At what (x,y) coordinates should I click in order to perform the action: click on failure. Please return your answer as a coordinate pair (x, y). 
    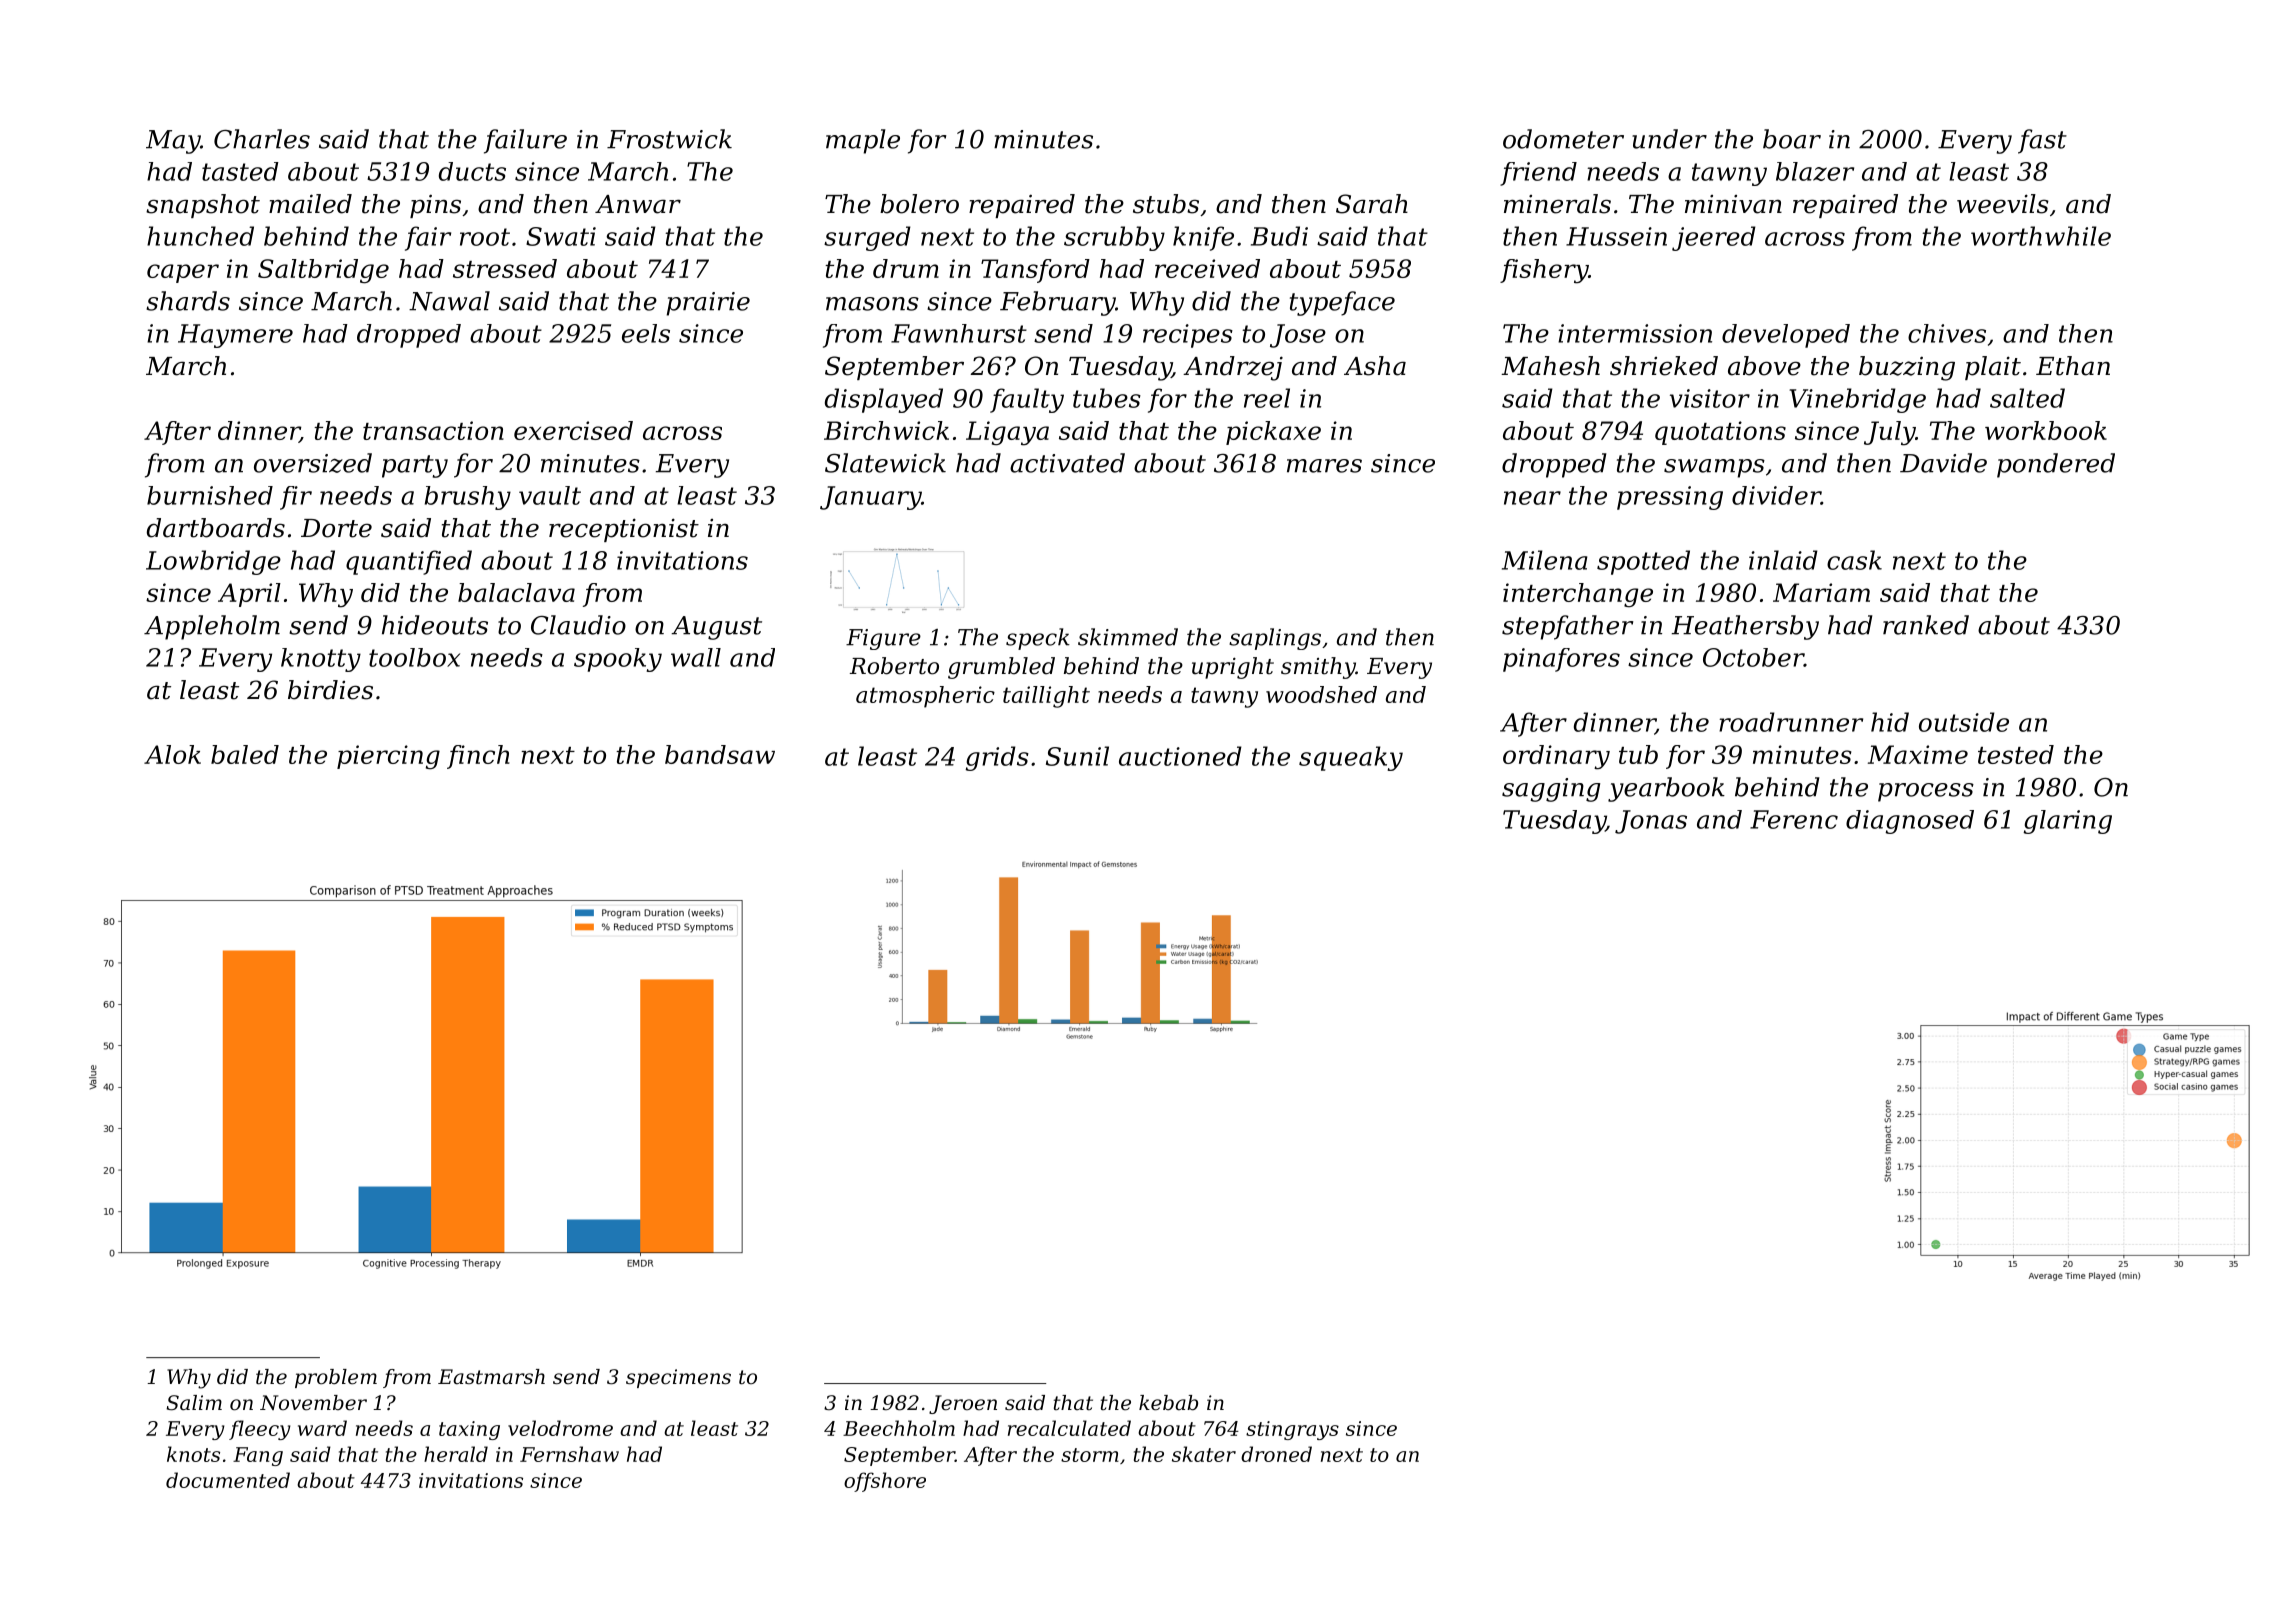
    Looking at the image, I should click on (525, 141).
